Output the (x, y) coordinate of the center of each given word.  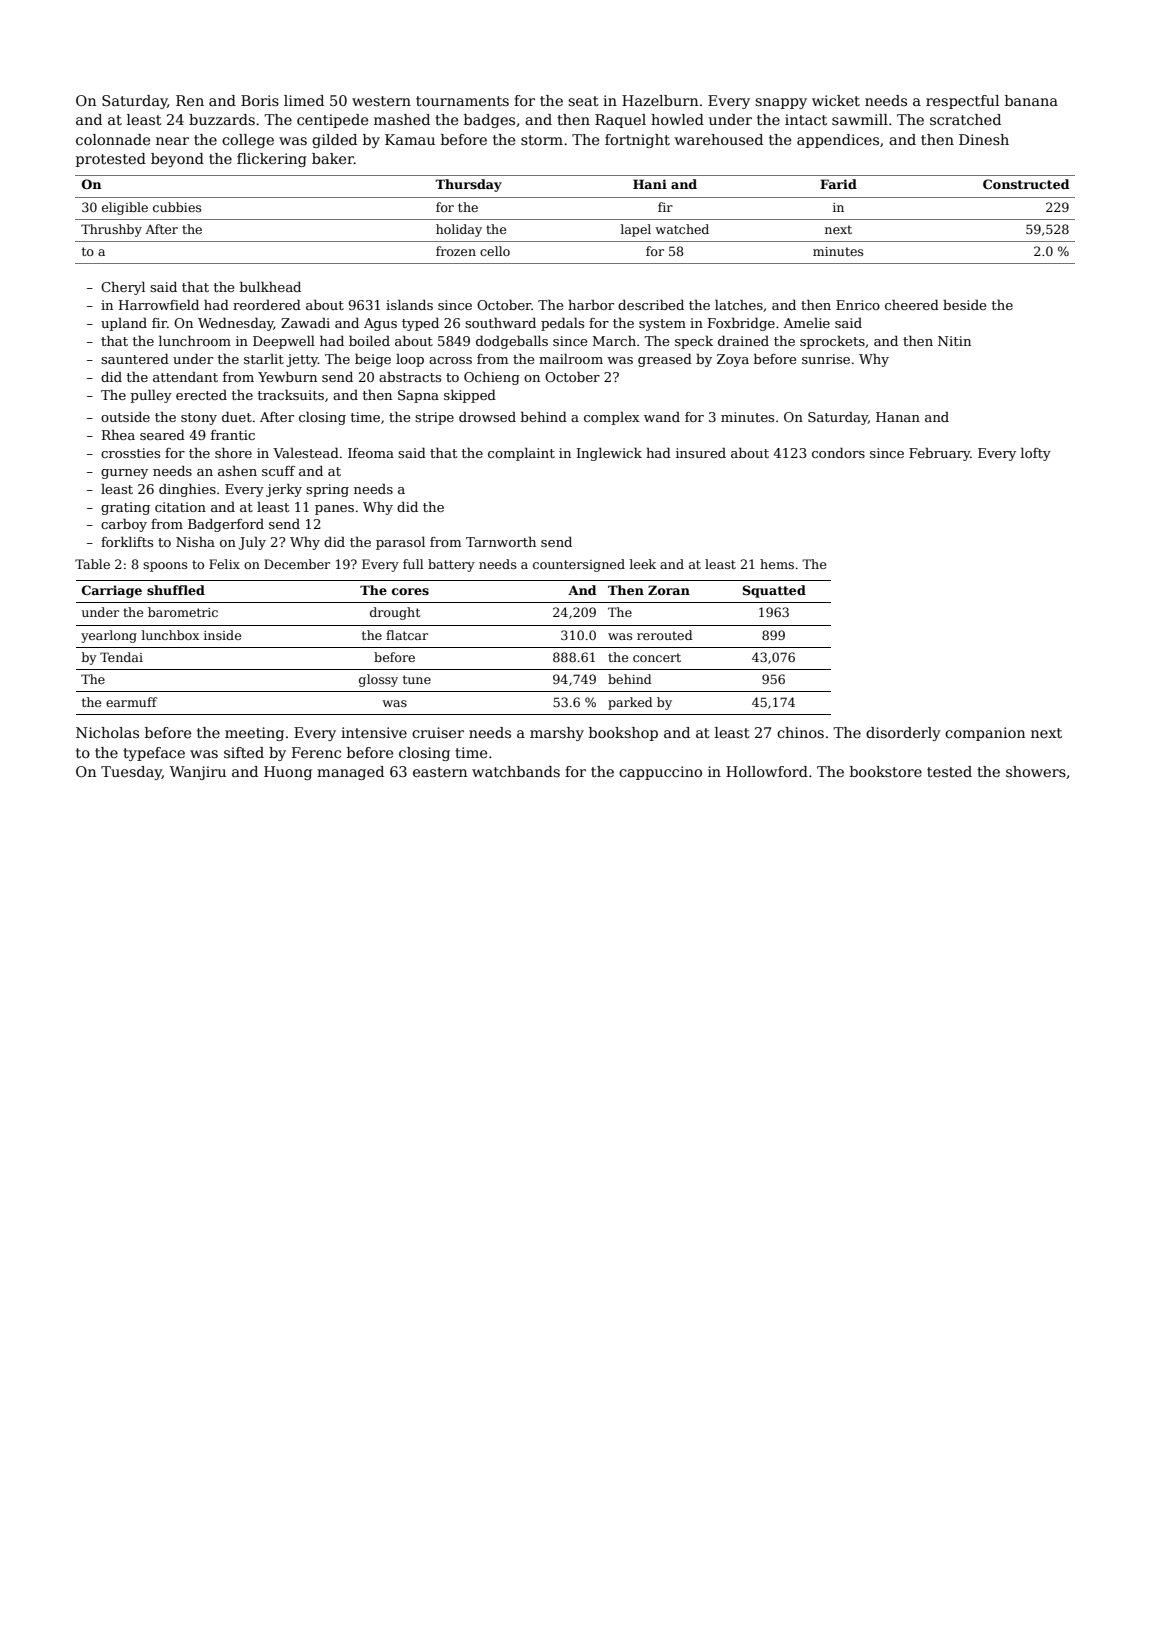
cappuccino (660, 773)
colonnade (113, 139)
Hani (650, 184)
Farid (838, 184)
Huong (288, 773)
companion (985, 734)
